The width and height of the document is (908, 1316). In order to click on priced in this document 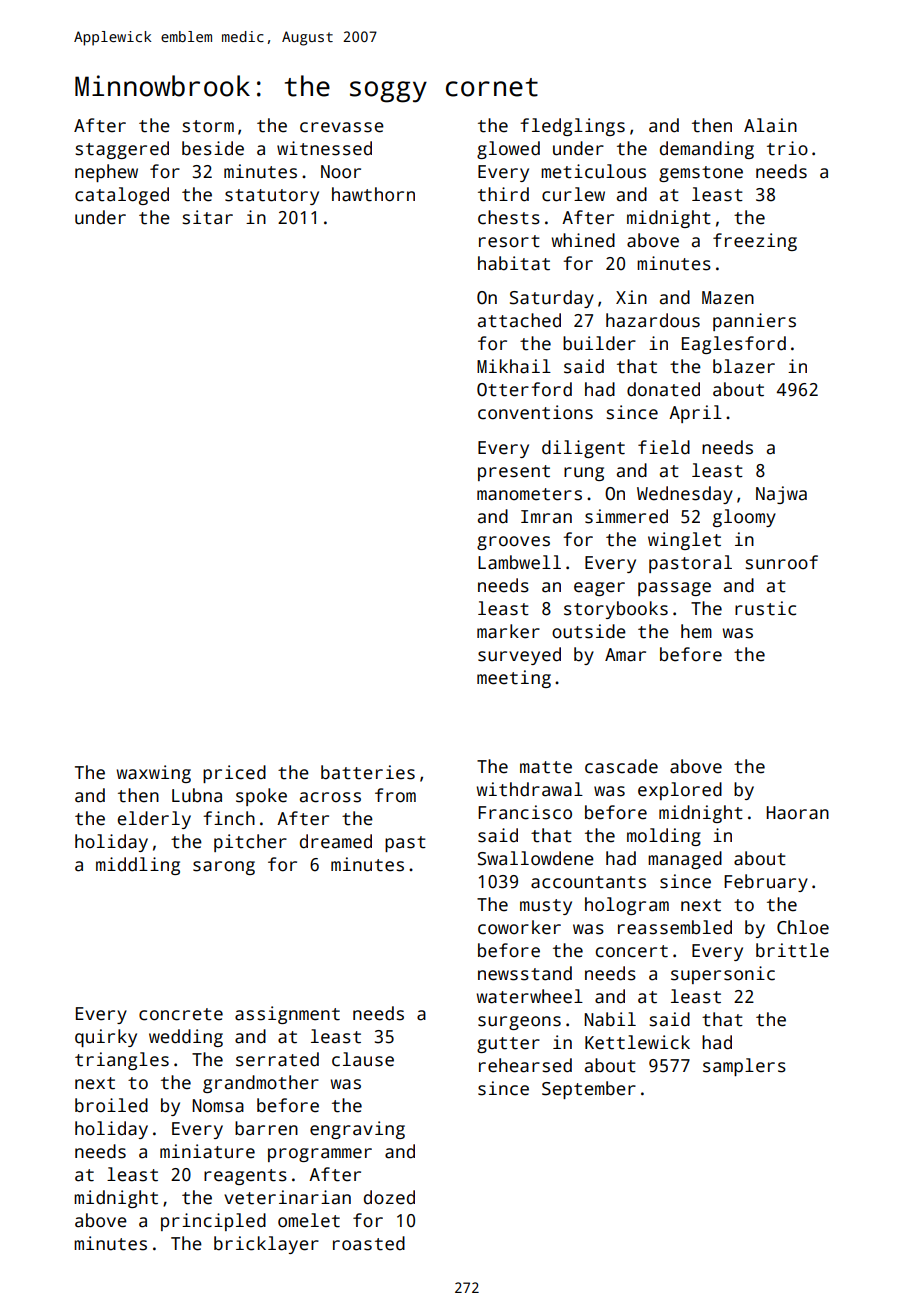, I will do `click(234, 774)`.
